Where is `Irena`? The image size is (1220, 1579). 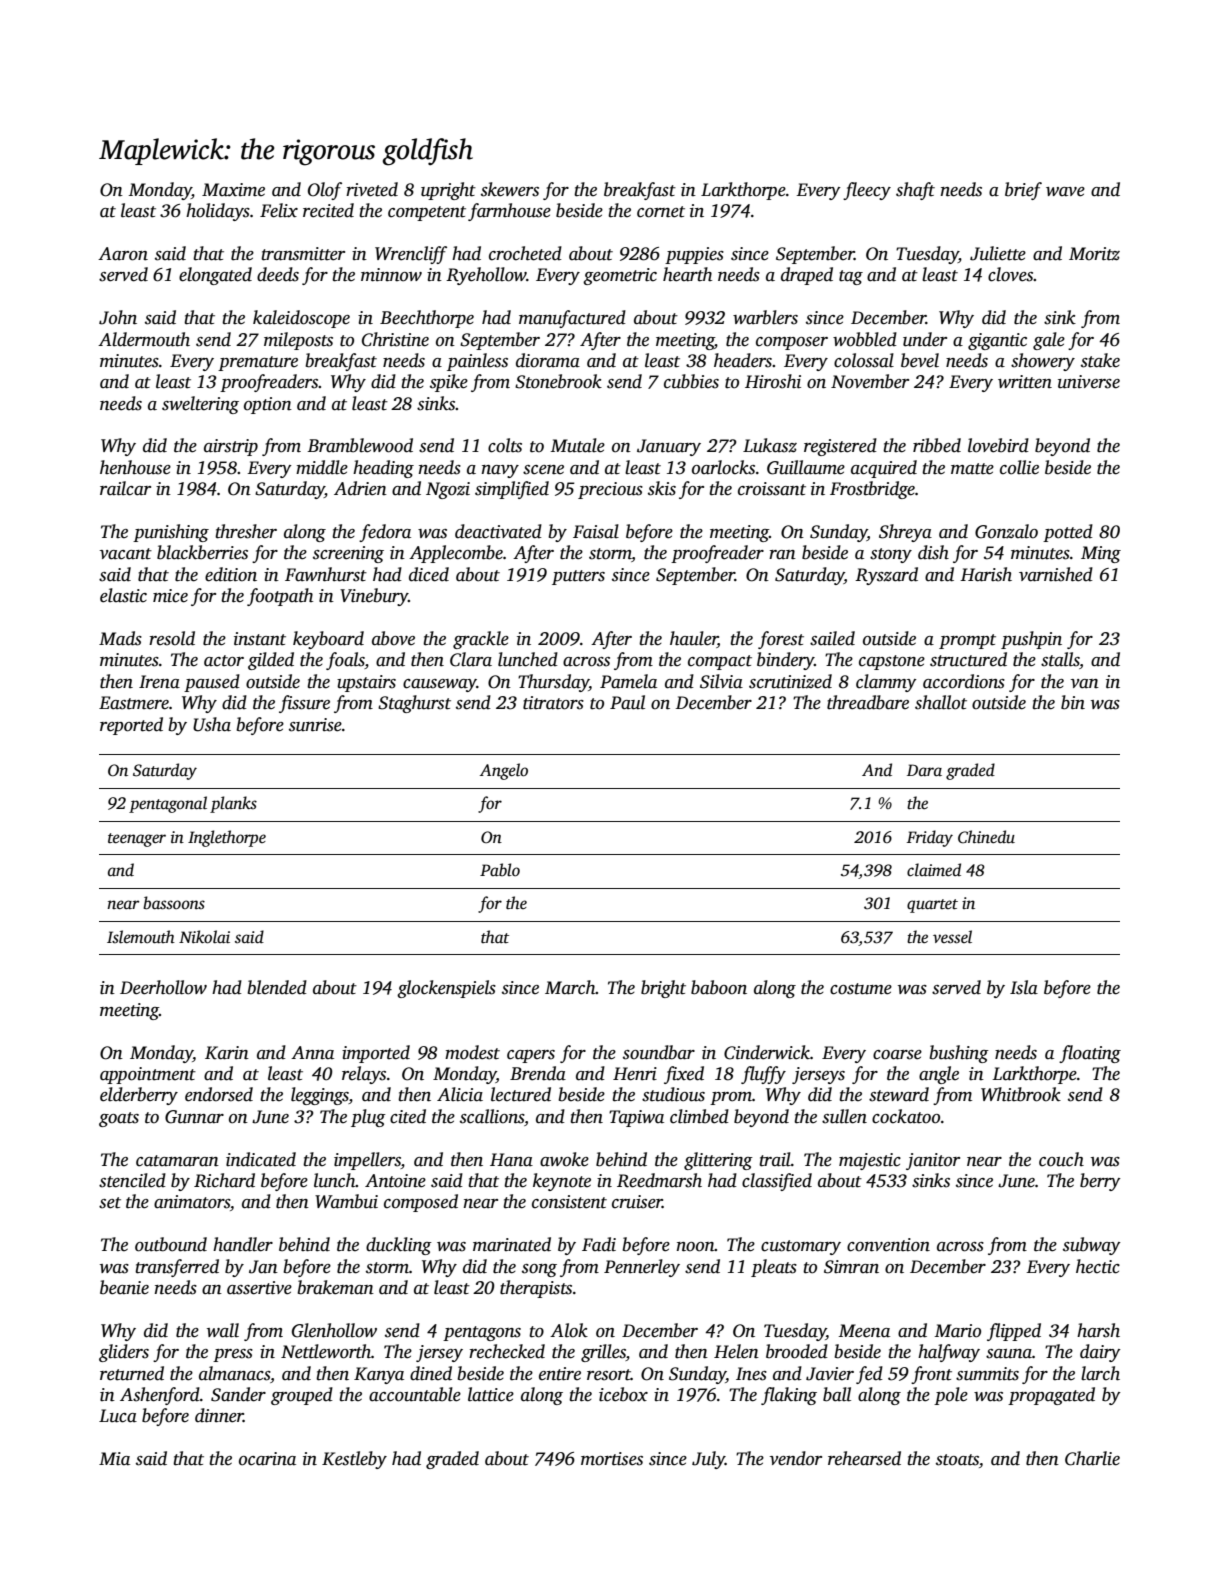
Irena is located at coordinates (159, 682).
